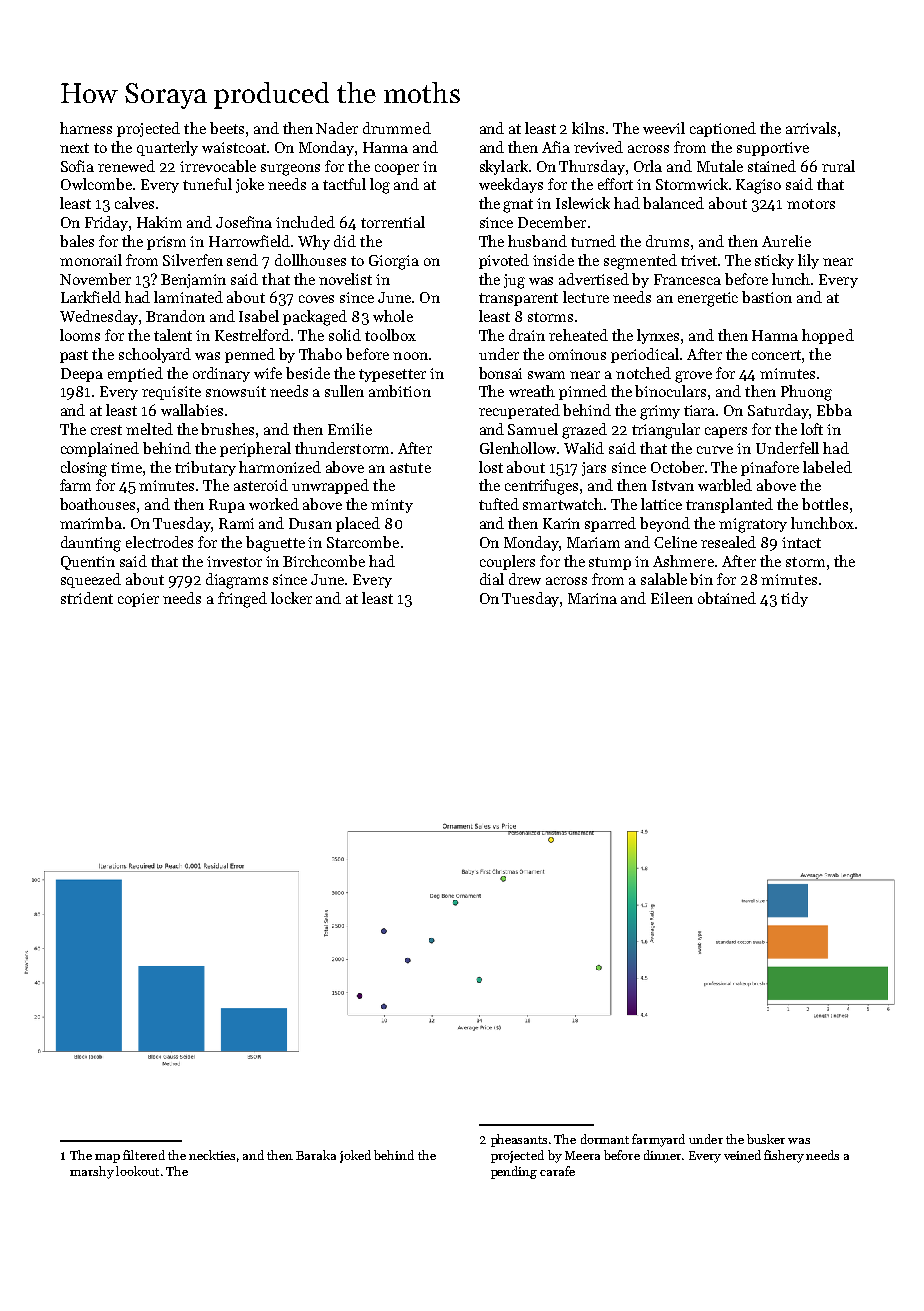 This screenshot has height=1311, width=924. I want to click on Baraka, so click(316, 1155).
